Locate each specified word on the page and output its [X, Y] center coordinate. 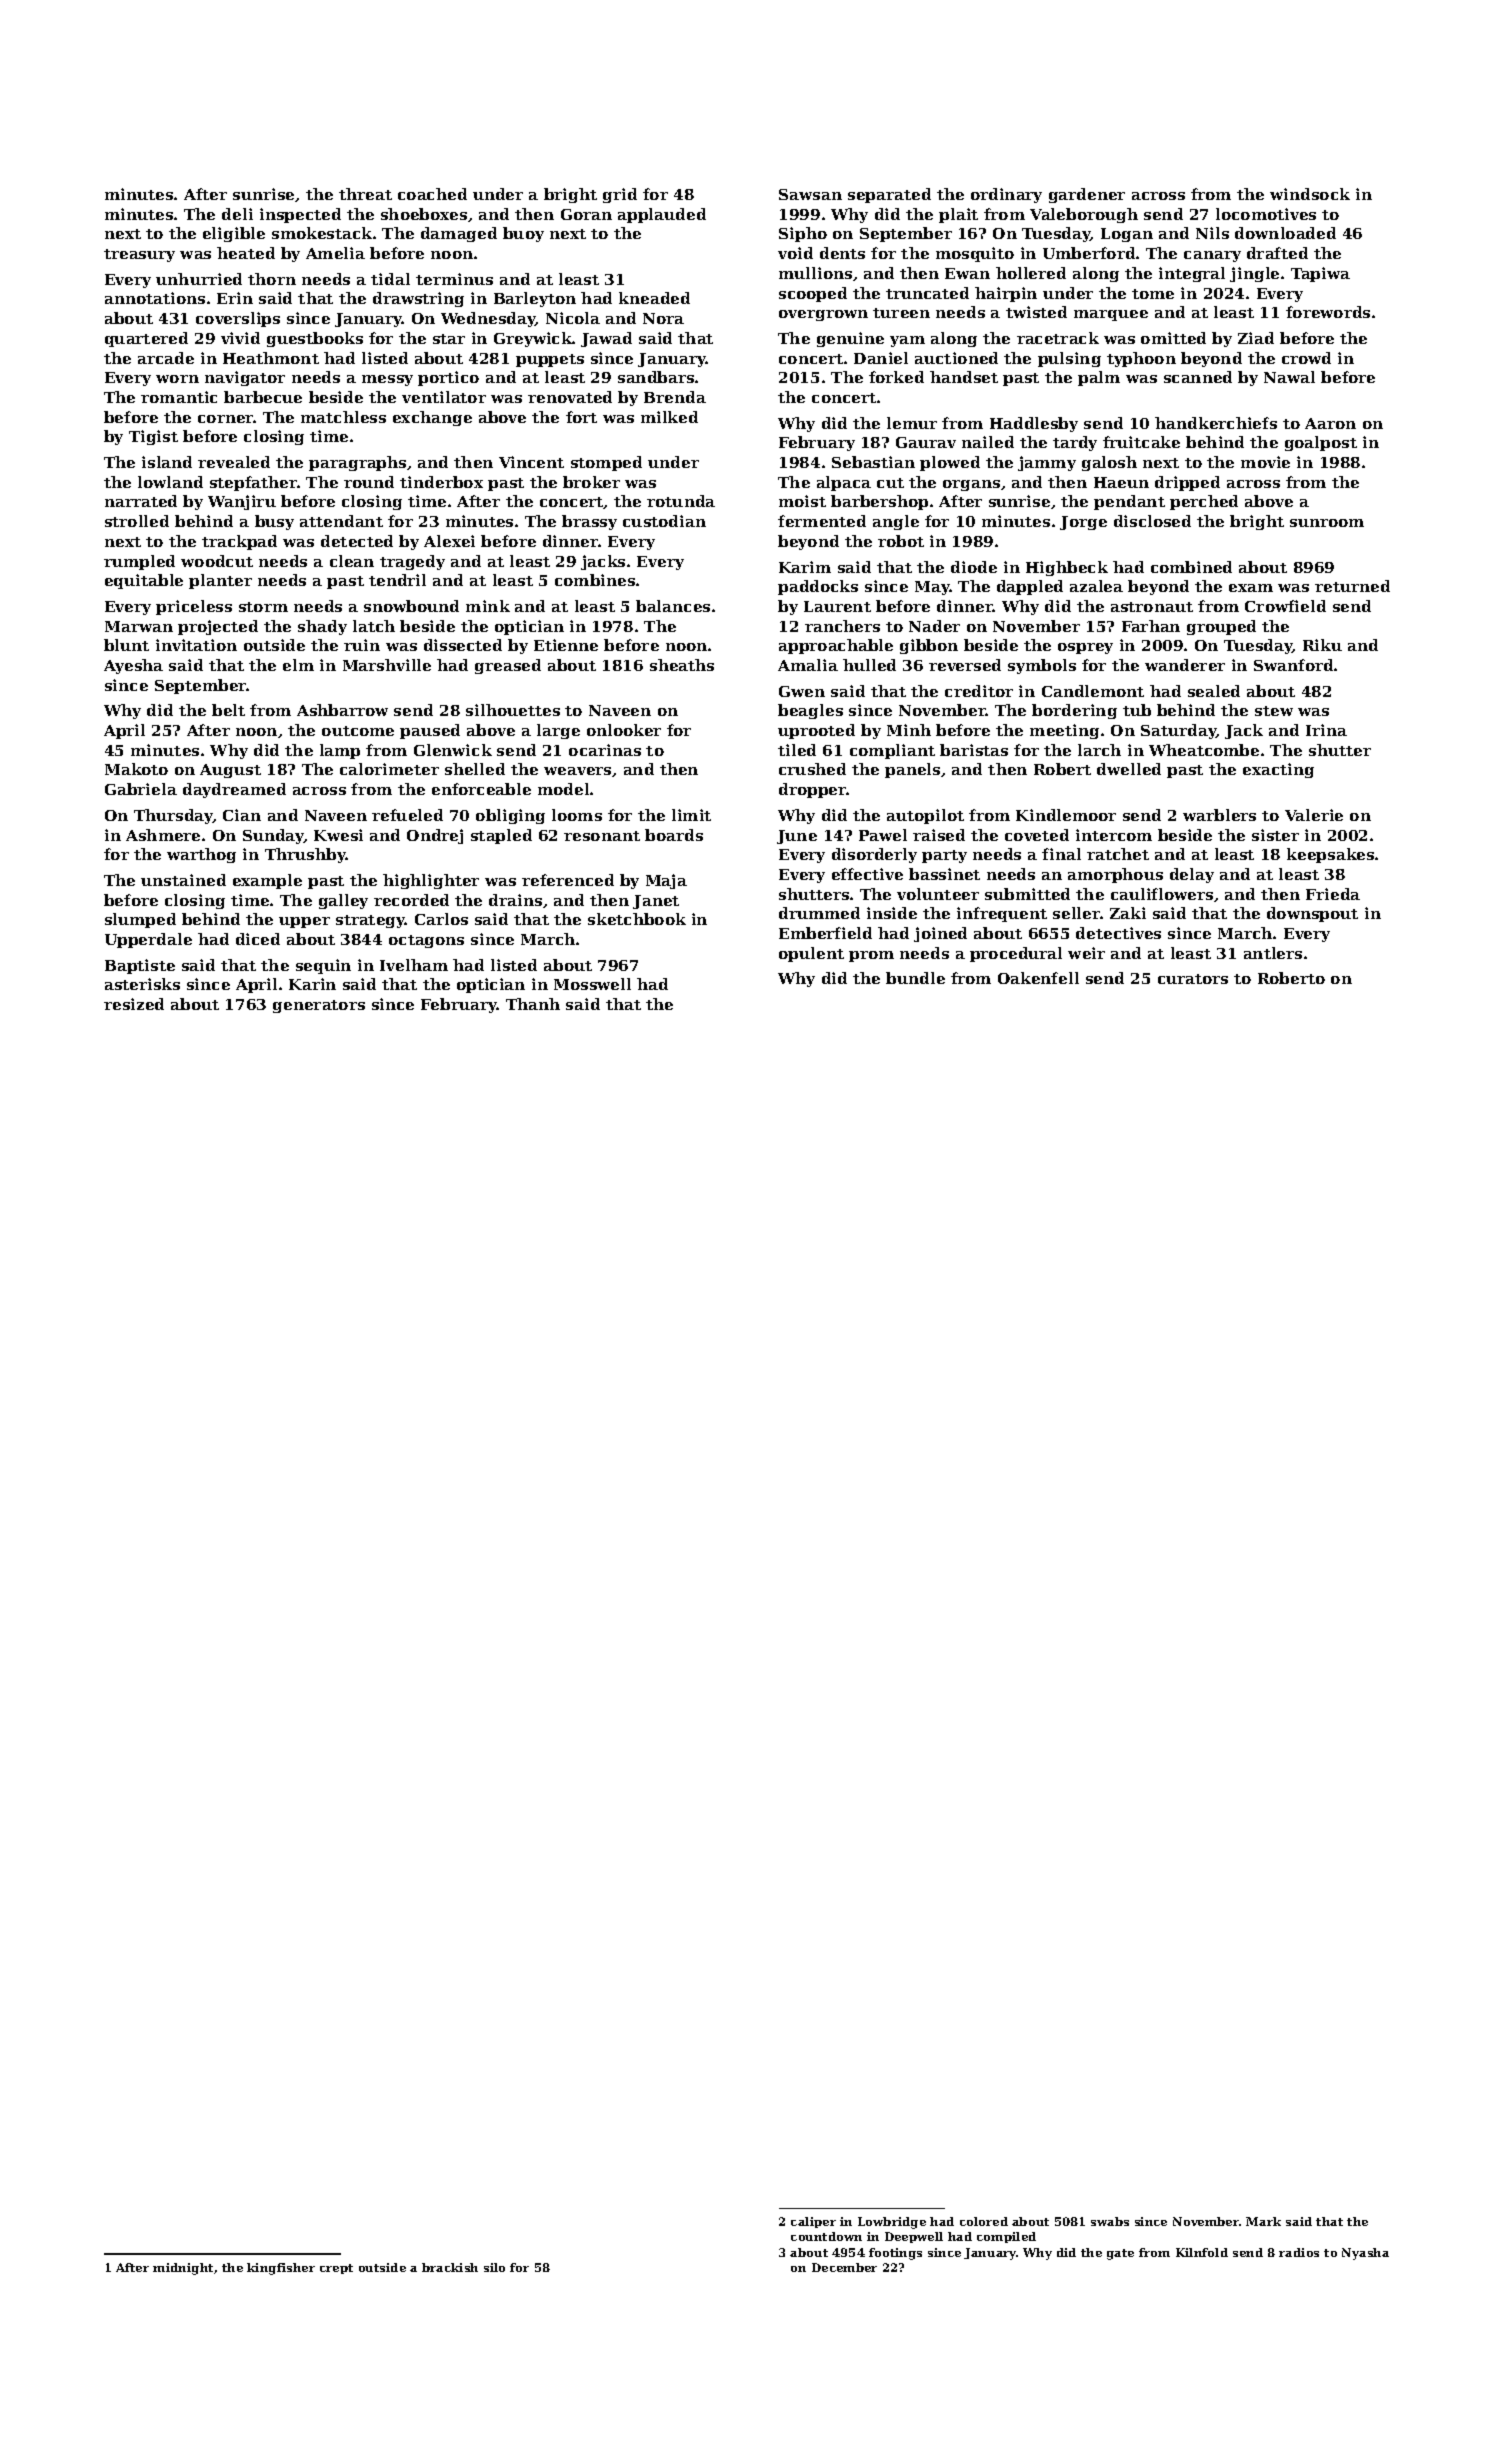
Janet [656, 902]
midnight [183, 2269]
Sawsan [810, 194]
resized [134, 1004]
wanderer [1185, 665]
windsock [1310, 194]
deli [237, 214]
